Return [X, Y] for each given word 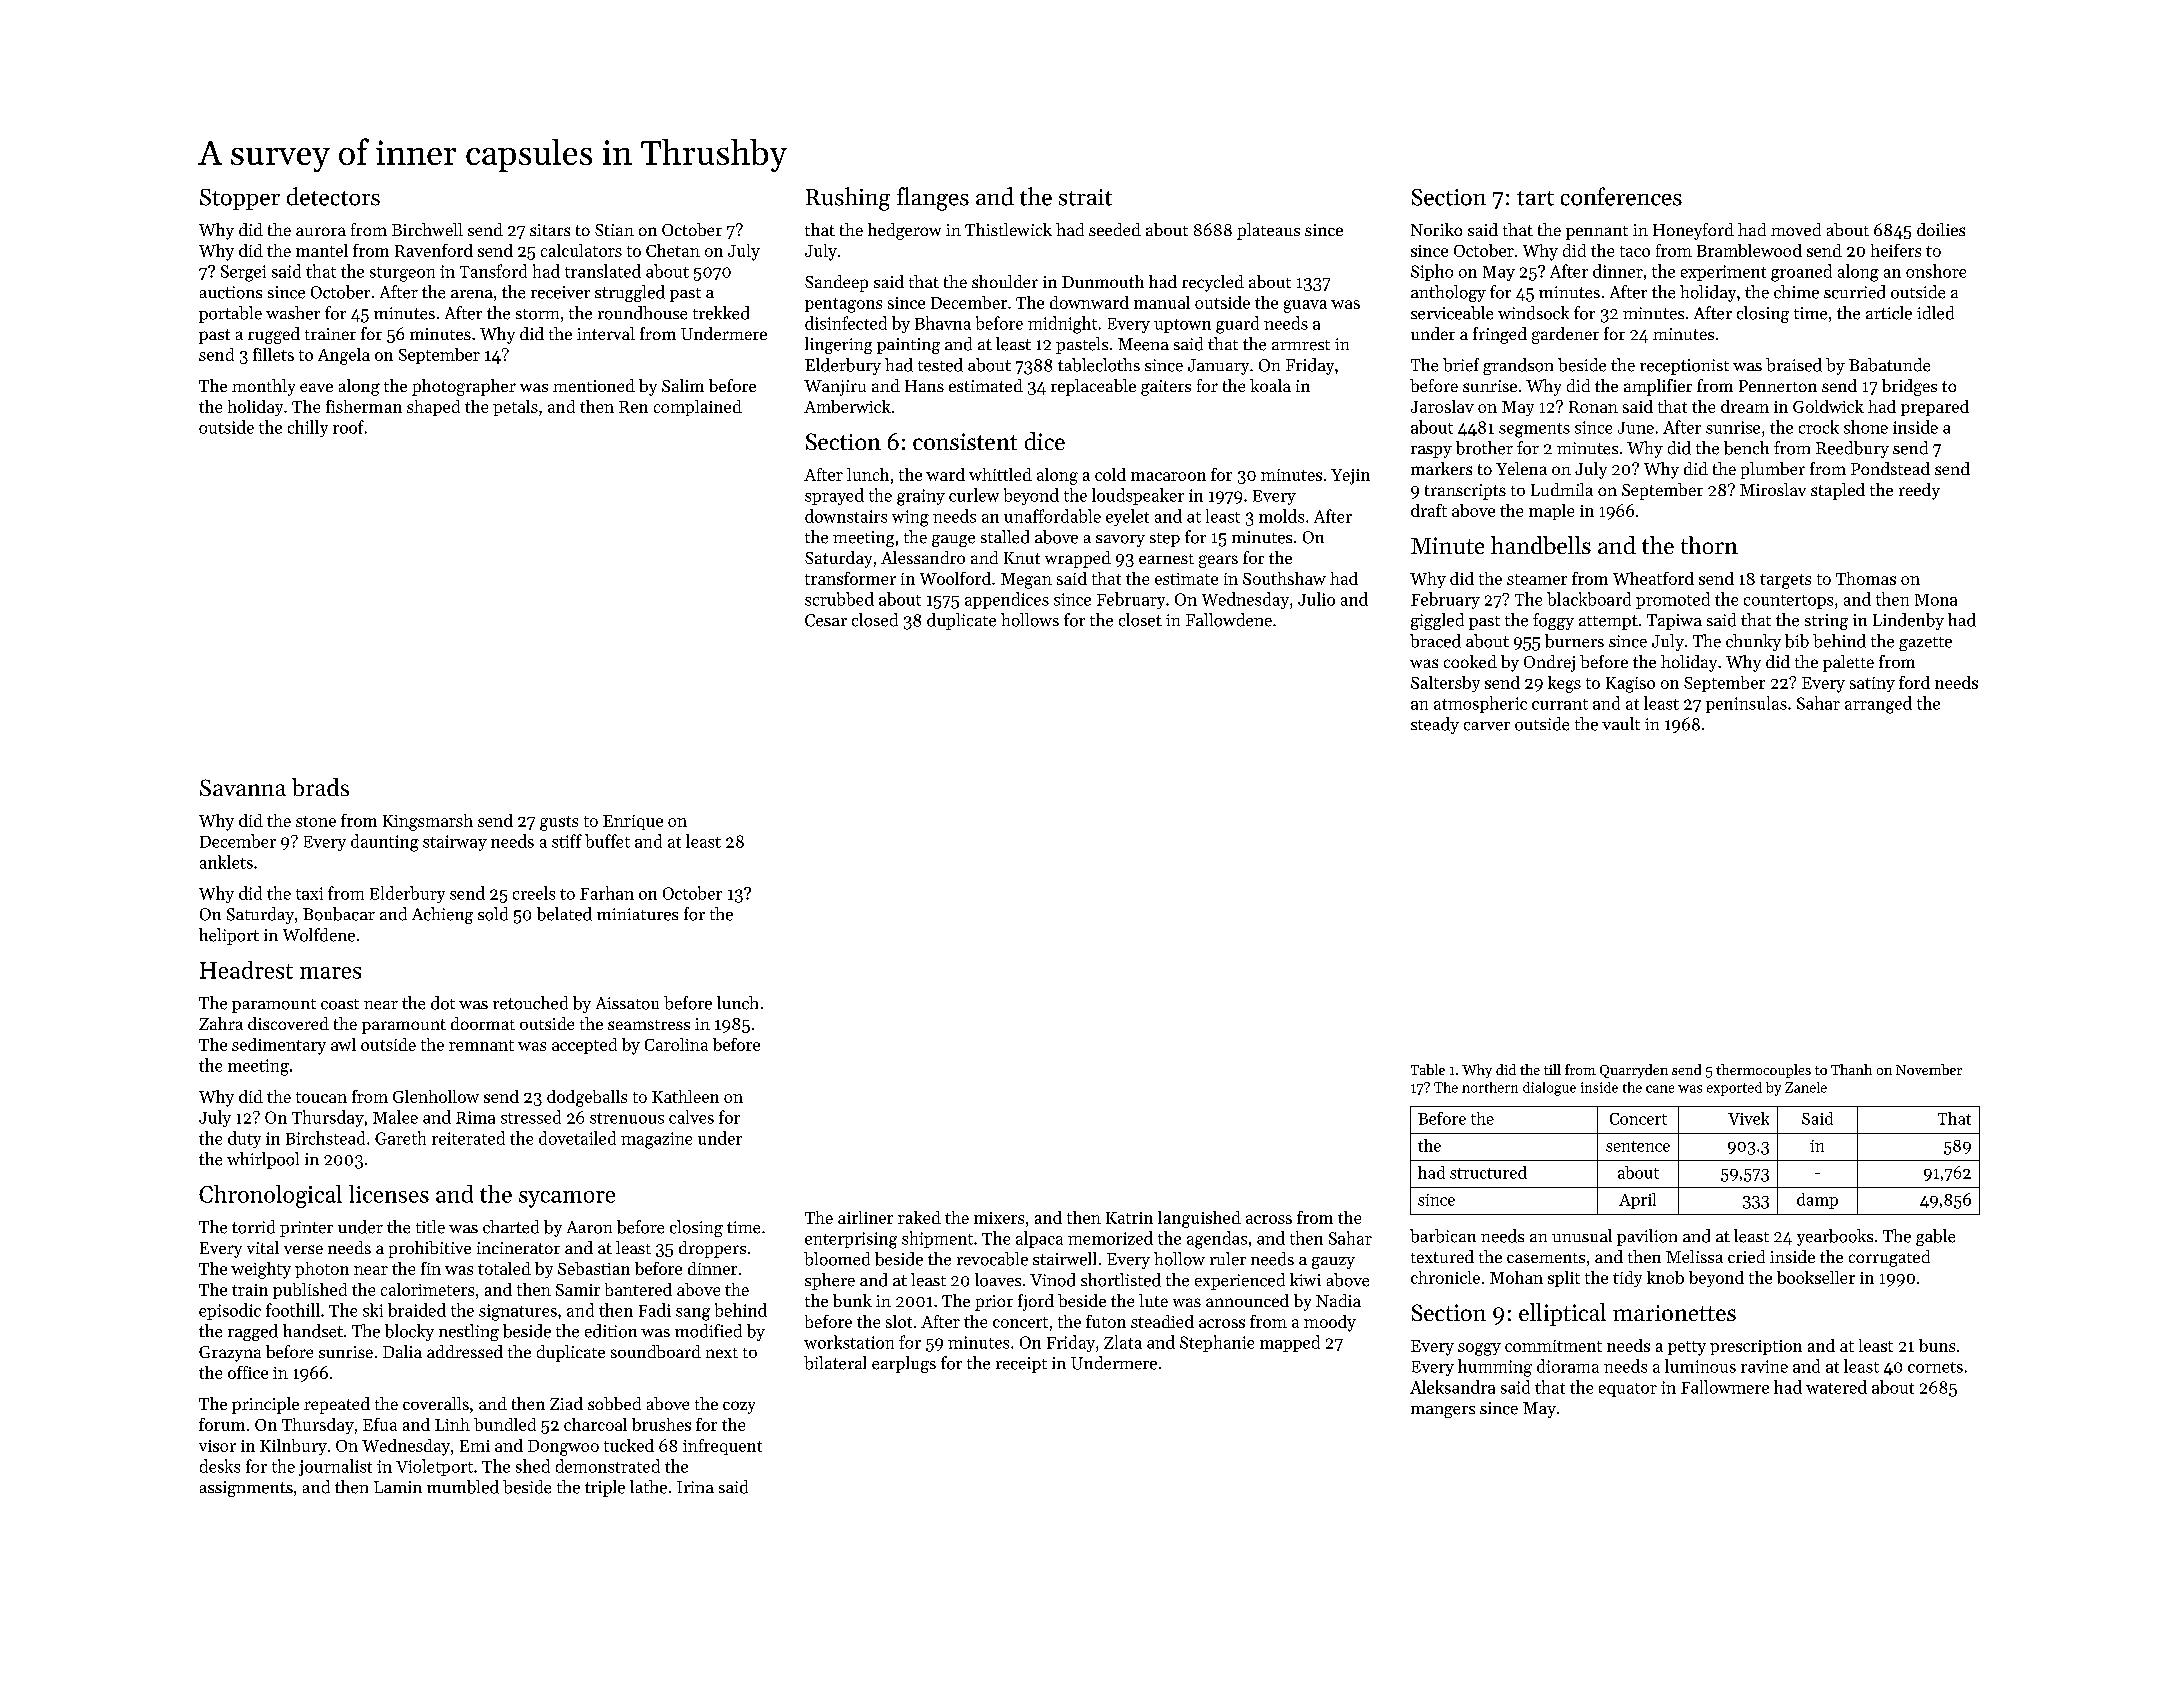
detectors [333, 196]
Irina [695, 1487]
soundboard [656, 1351]
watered [1836, 1387]
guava [1305, 306]
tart [1535, 198]
